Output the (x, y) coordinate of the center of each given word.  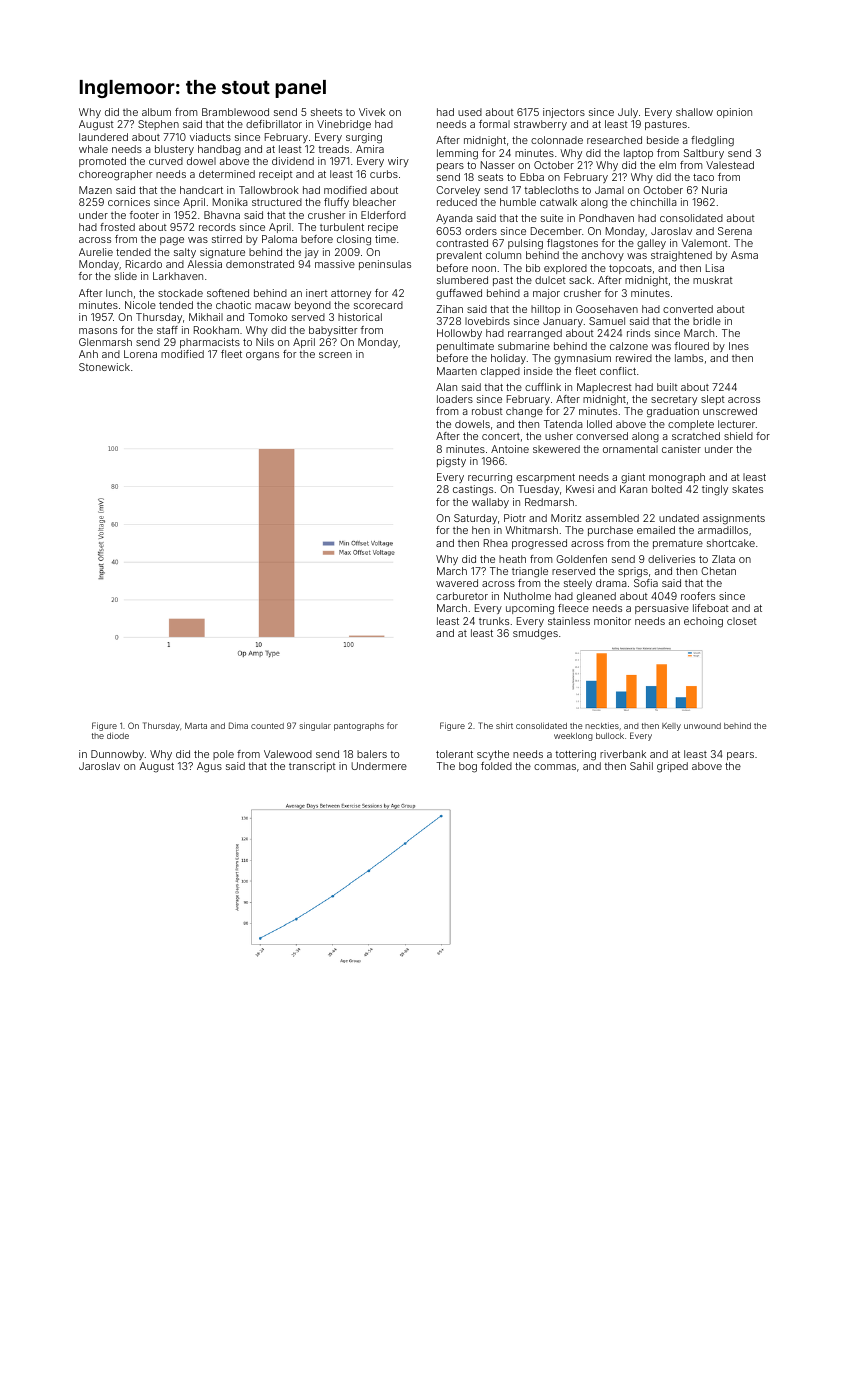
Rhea (496, 543)
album (156, 112)
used (470, 112)
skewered (556, 449)
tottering (576, 755)
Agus (209, 767)
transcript (312, 767)
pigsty (451, 462)
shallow (694, 112)
